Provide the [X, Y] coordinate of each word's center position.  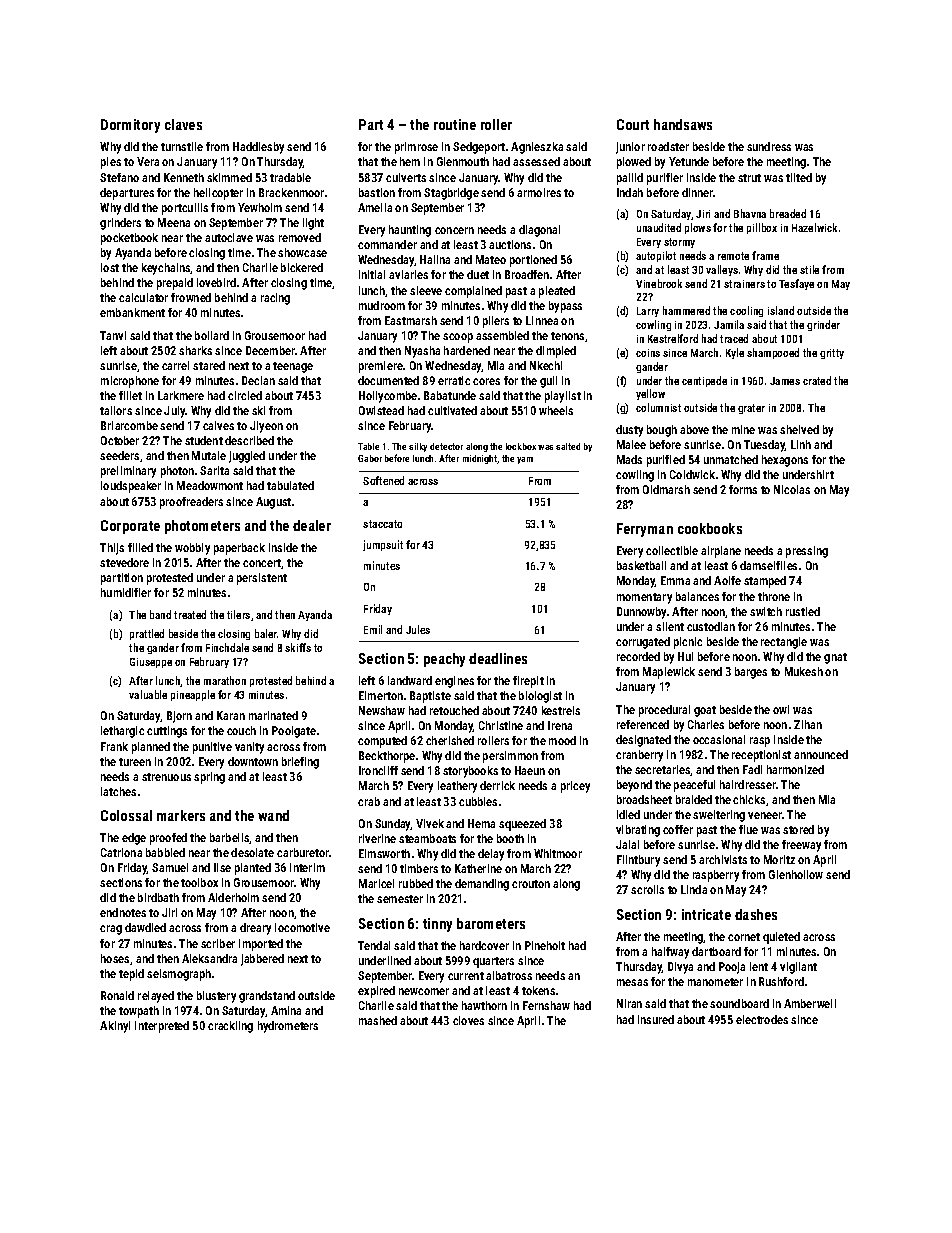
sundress [769, 146]
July [175, 412]
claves [183, 124]
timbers [419, 868]
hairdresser [748, 784]
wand [273, 815]
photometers [202, 527]
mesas [632, 982]
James [785, 381]
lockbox [521, 446]
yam [525, 460]
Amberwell [810, 1003]
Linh [801, 444]
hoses [115, 958]
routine [455, 124]
